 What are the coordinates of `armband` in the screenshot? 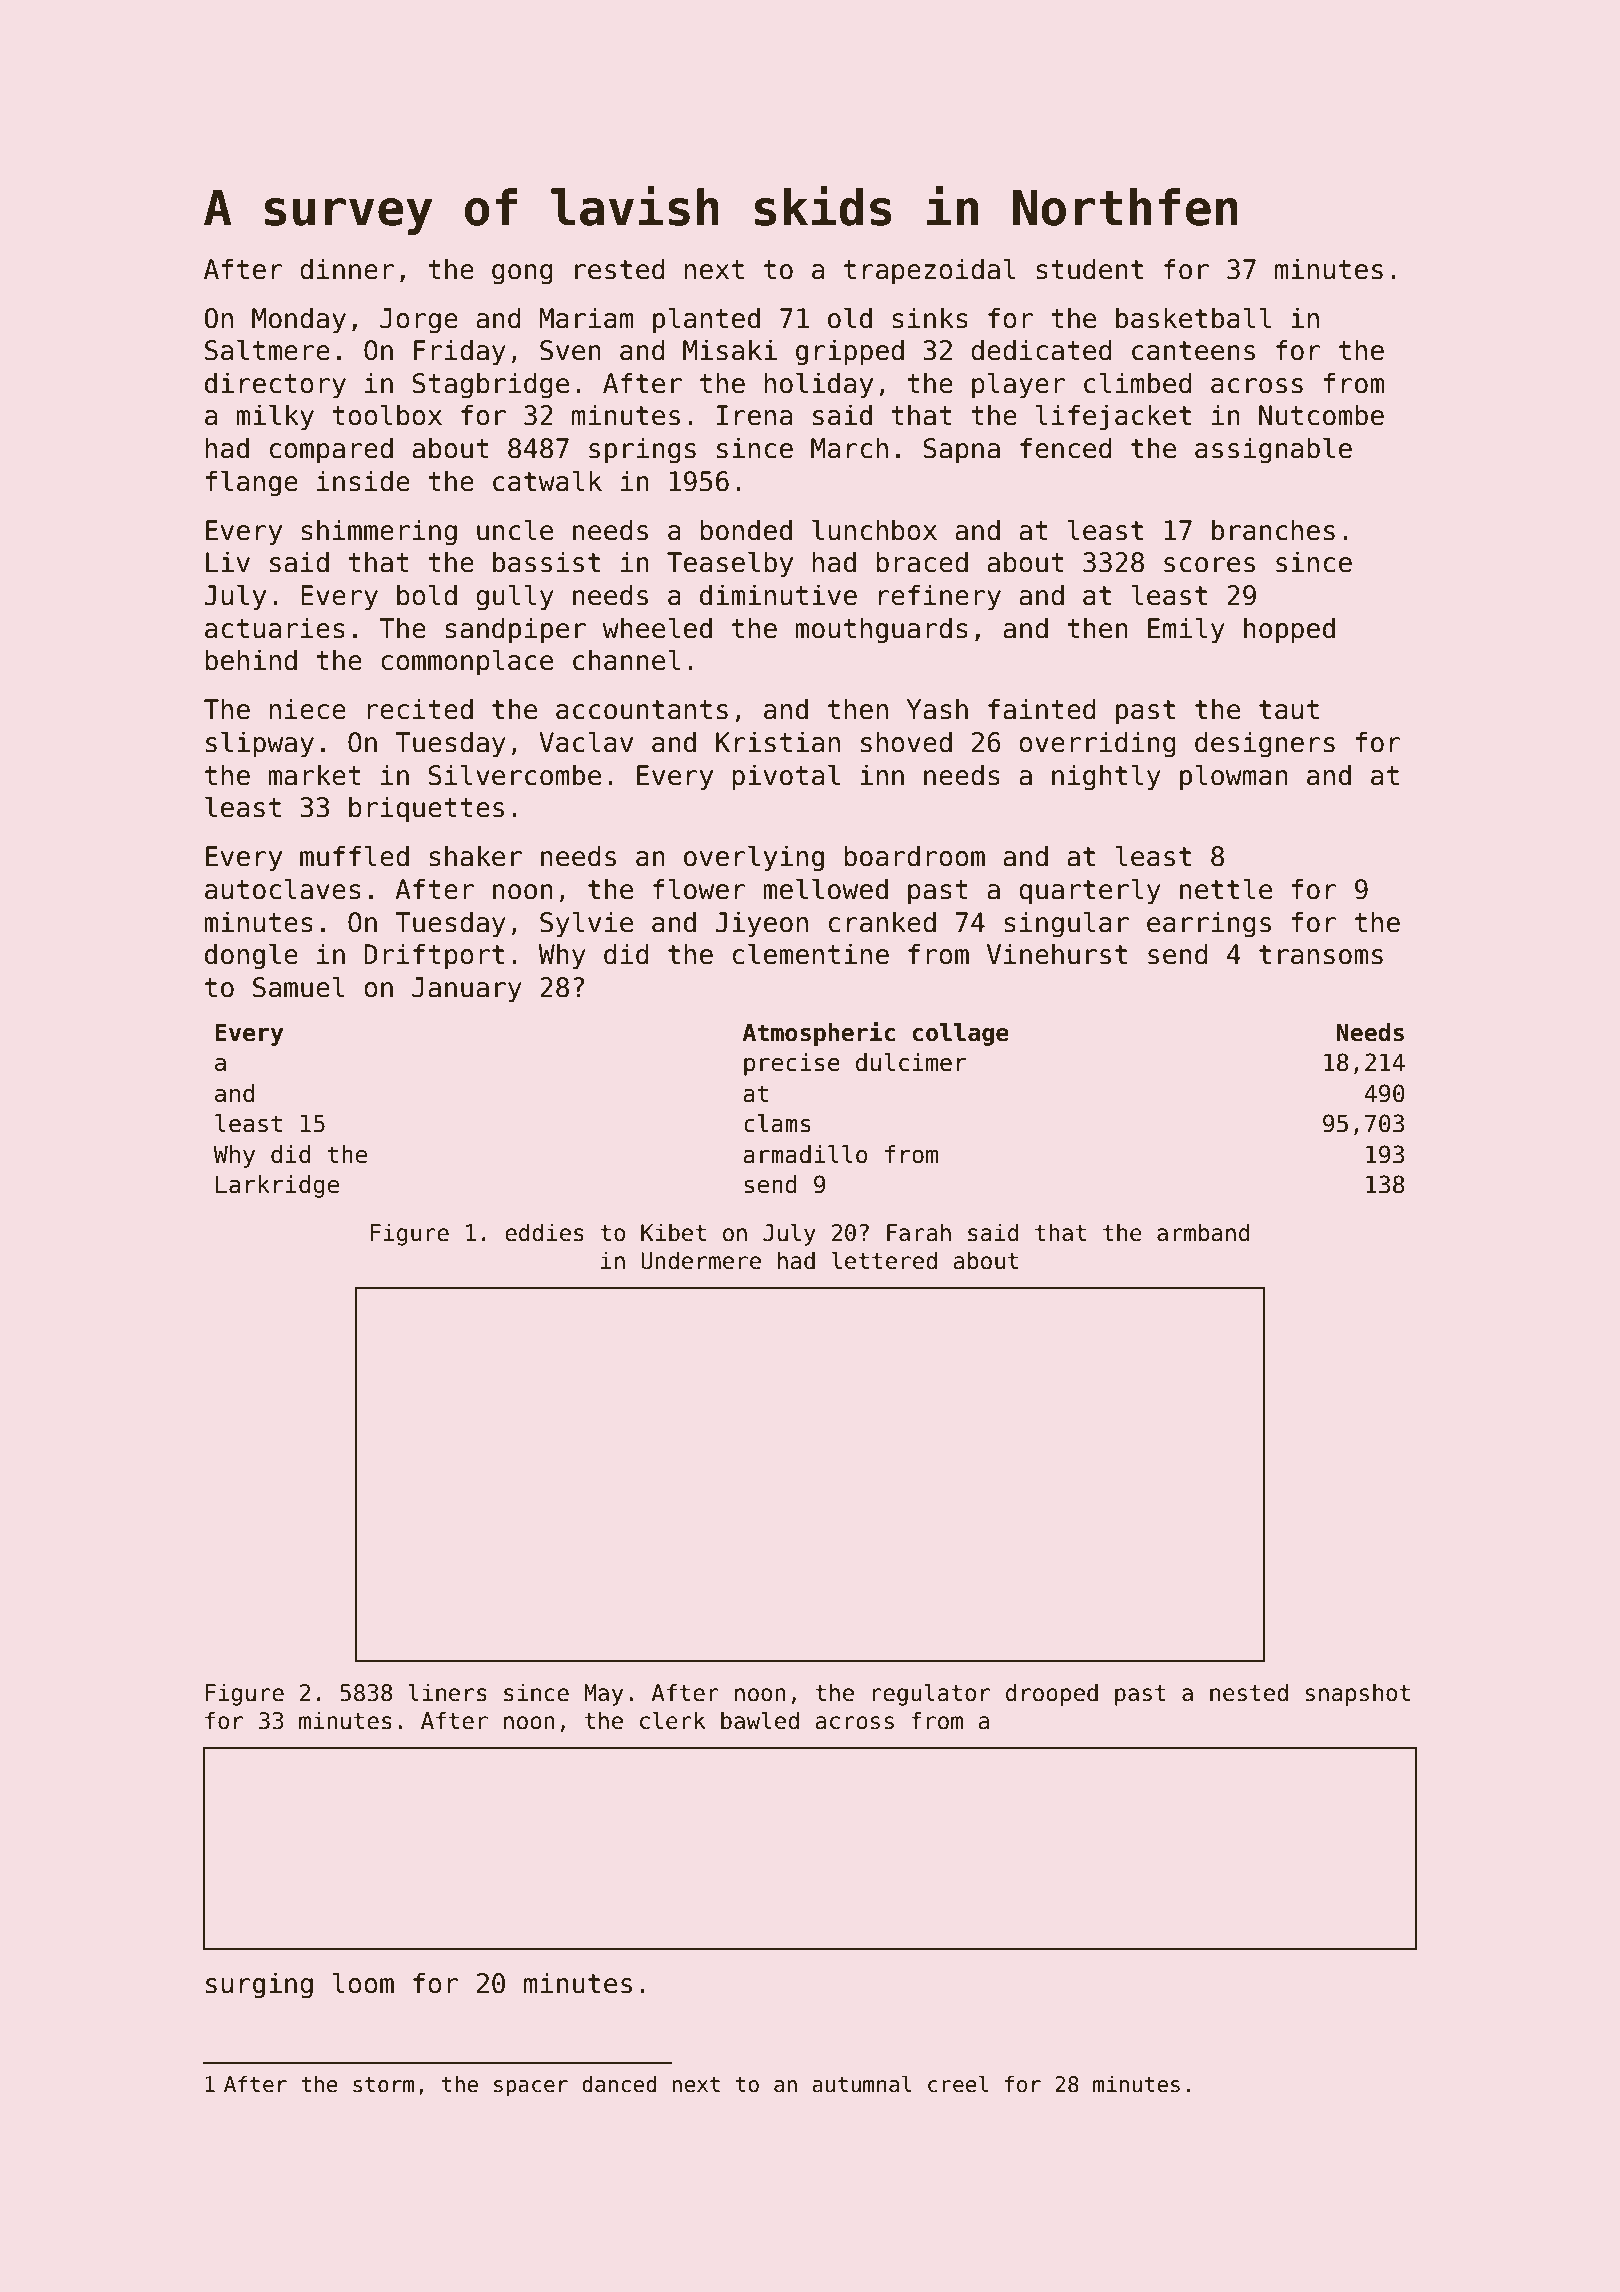 It's located at (1203, 1232).
